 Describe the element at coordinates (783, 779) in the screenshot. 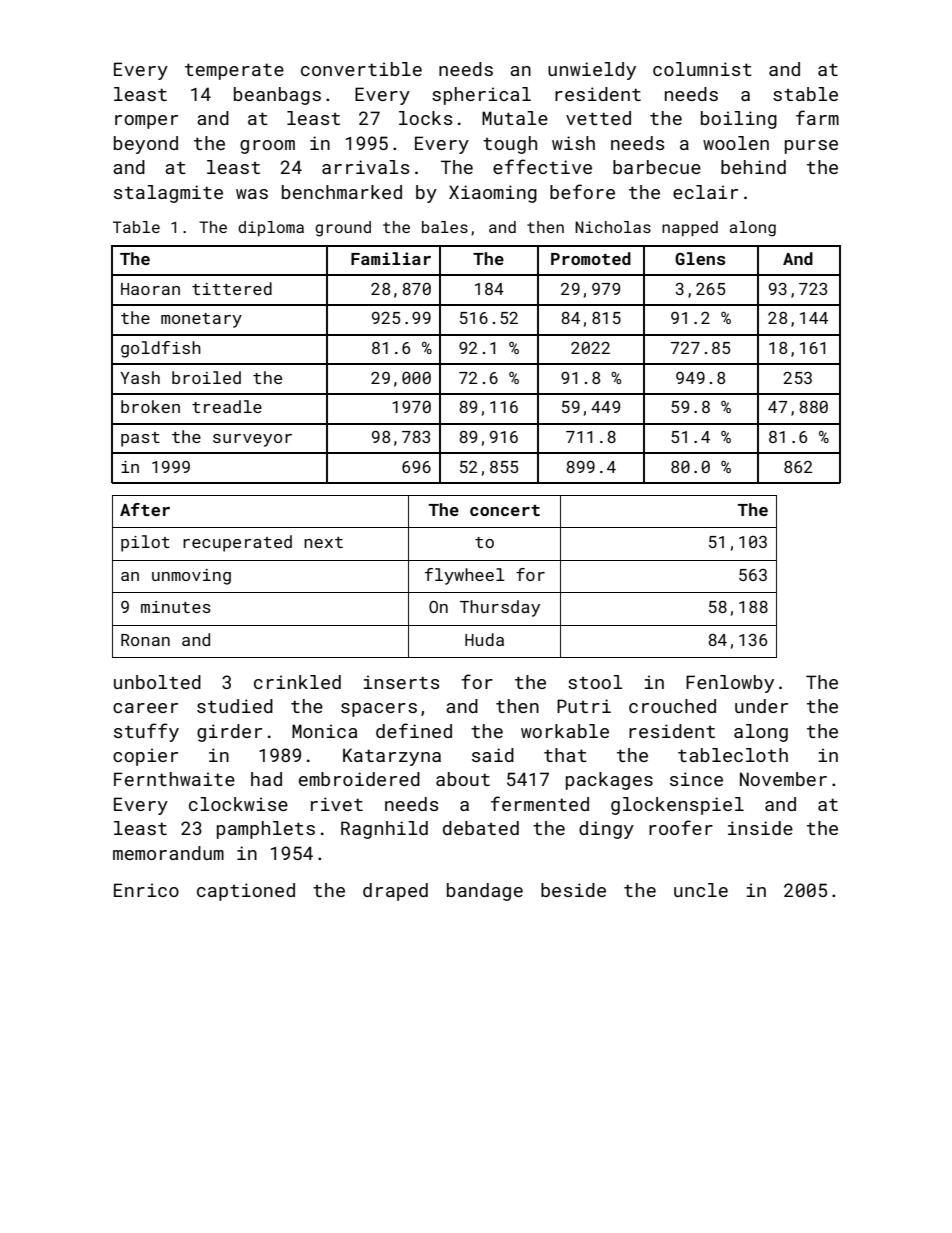

I see `November` at that location.
